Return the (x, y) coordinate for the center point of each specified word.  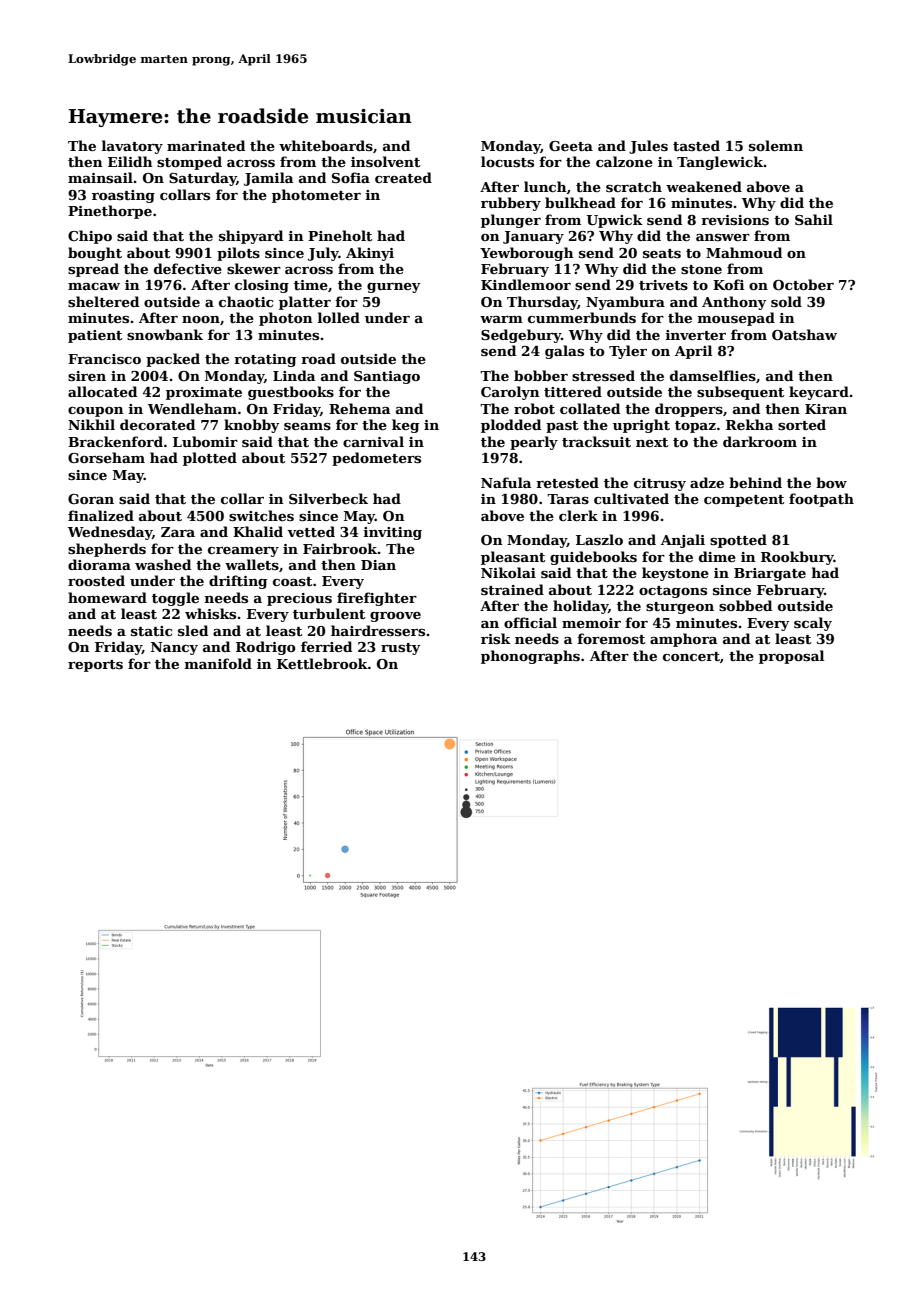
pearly (534, 443)
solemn (776, 145)
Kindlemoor (526, 284)
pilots (238, 254)
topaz (695, 427)
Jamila (268, 179)
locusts (507, 161)
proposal (791, 657)
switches (261, 515)
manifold (218, 663)
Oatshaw (804, 334)
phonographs (530, 657)
